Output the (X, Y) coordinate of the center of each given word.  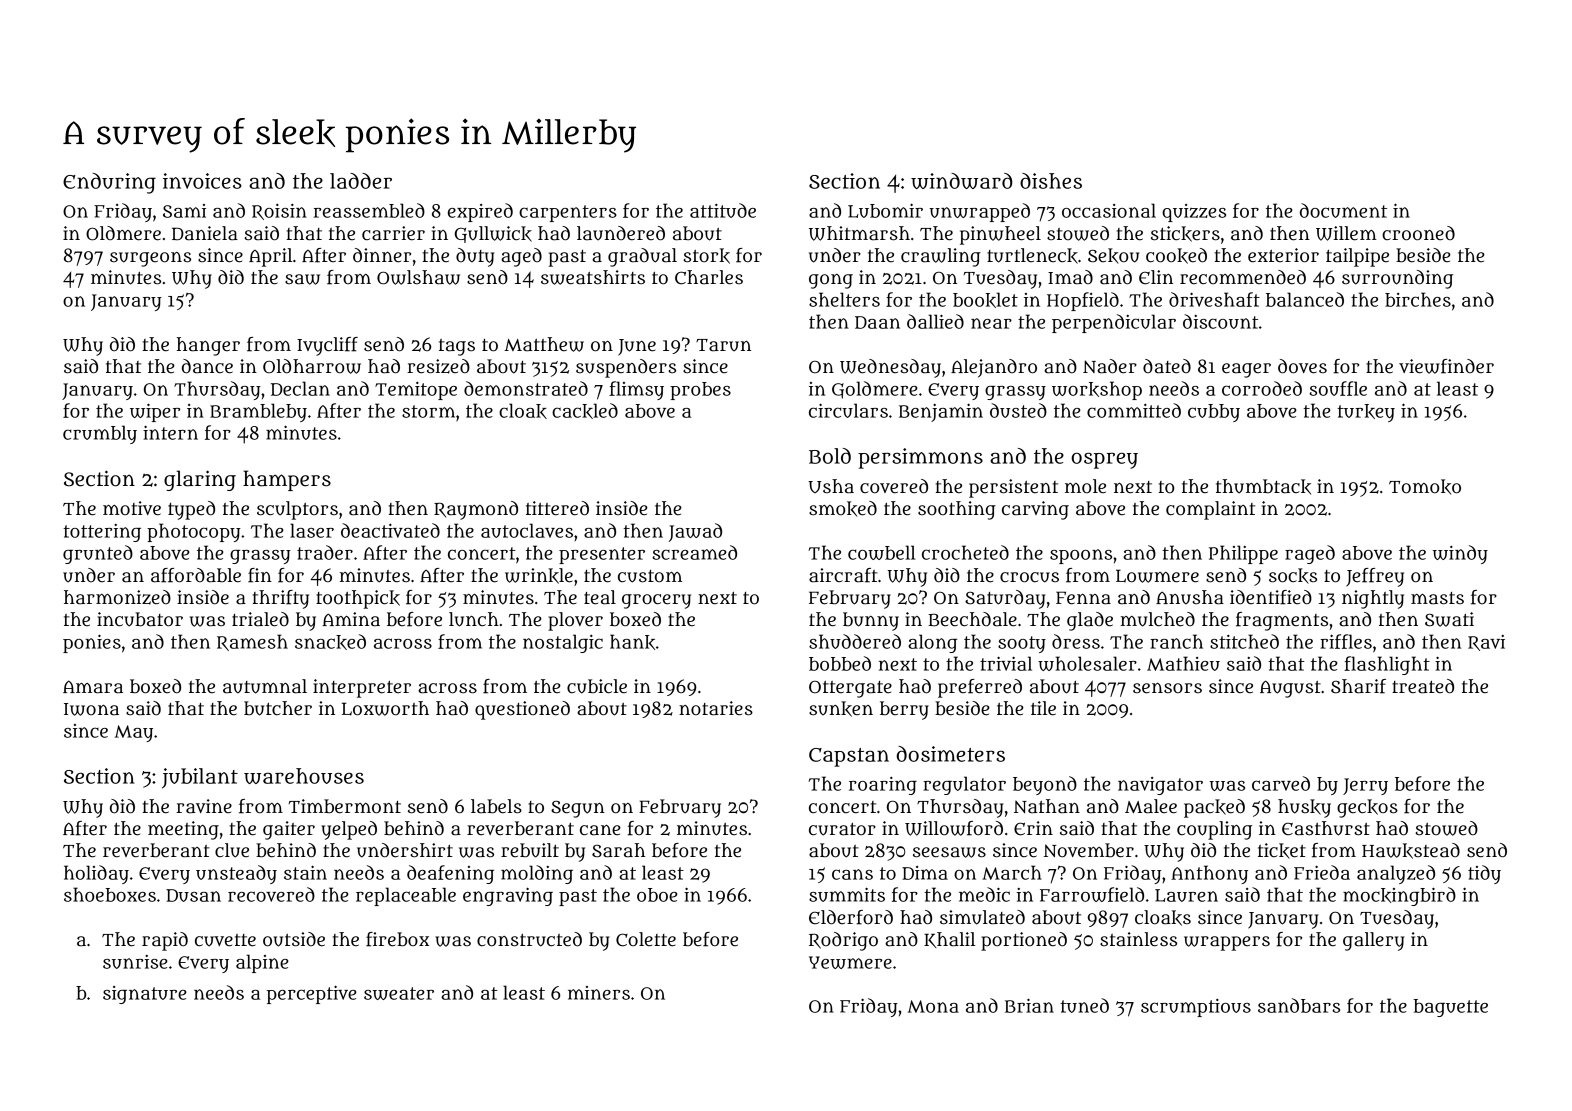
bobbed (840, 663)
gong (831, 281)
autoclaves (527, 530)
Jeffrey (1375, 577)
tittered (557, 508)
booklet (985, 300)
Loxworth (385, 708)
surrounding (1397, 279)
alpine (262, 963)
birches (1418, 299)
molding (537, 874)
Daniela (205, 233)
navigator (1160, 786)
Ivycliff (327, 346)
